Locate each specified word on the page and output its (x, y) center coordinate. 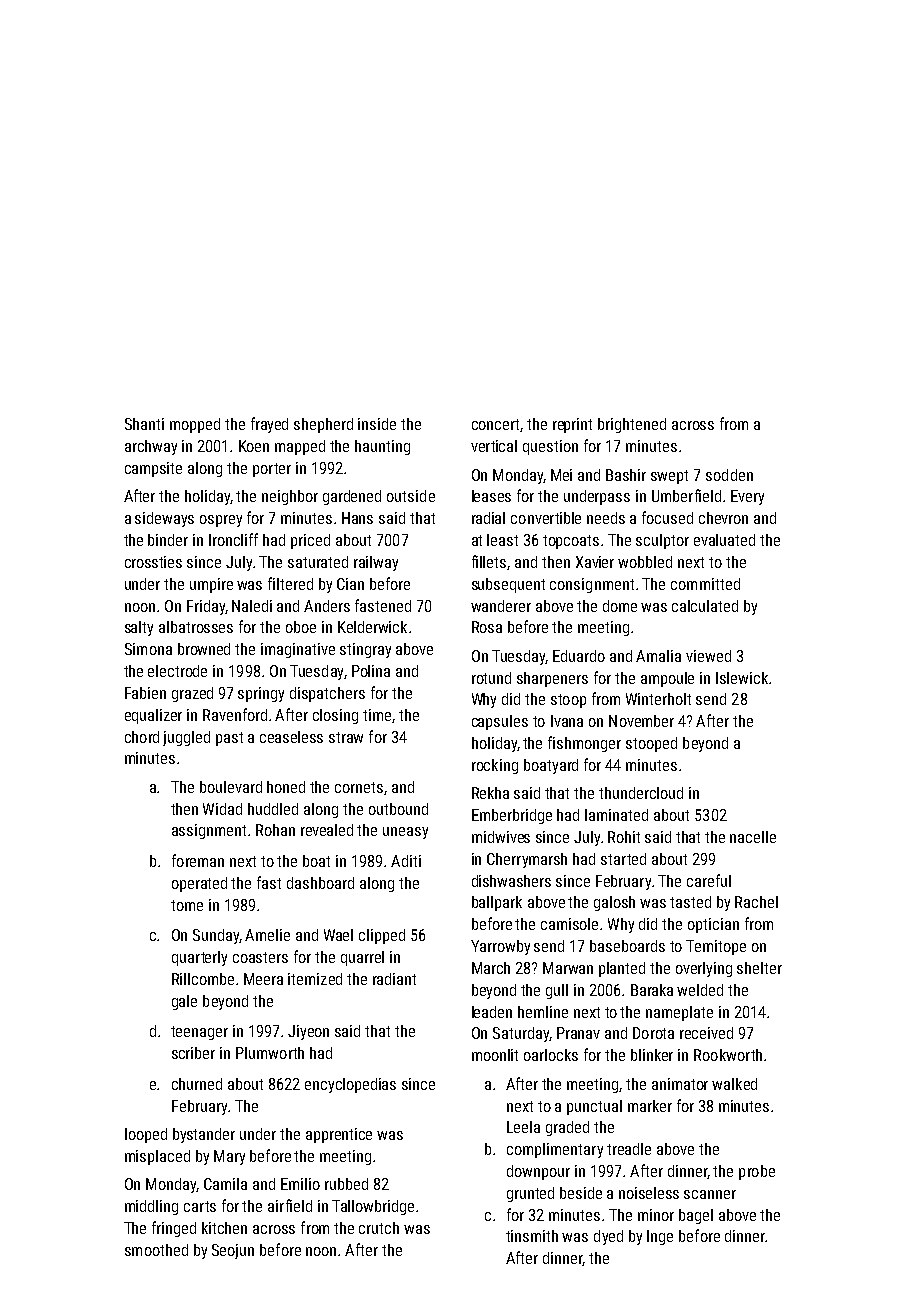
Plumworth (270, 1053)
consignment (592, 585)
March (491, 968)
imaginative (298, 650)
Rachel (756, 902)
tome (187, 905)
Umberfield (686, 495)
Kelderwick (372, 627)
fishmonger (584, 744)
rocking (495, 766)
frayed (269, 425)
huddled (273, 809)
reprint (572, 425)
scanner (710, 1194)
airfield (290, 1205)
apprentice (339, 1135)
